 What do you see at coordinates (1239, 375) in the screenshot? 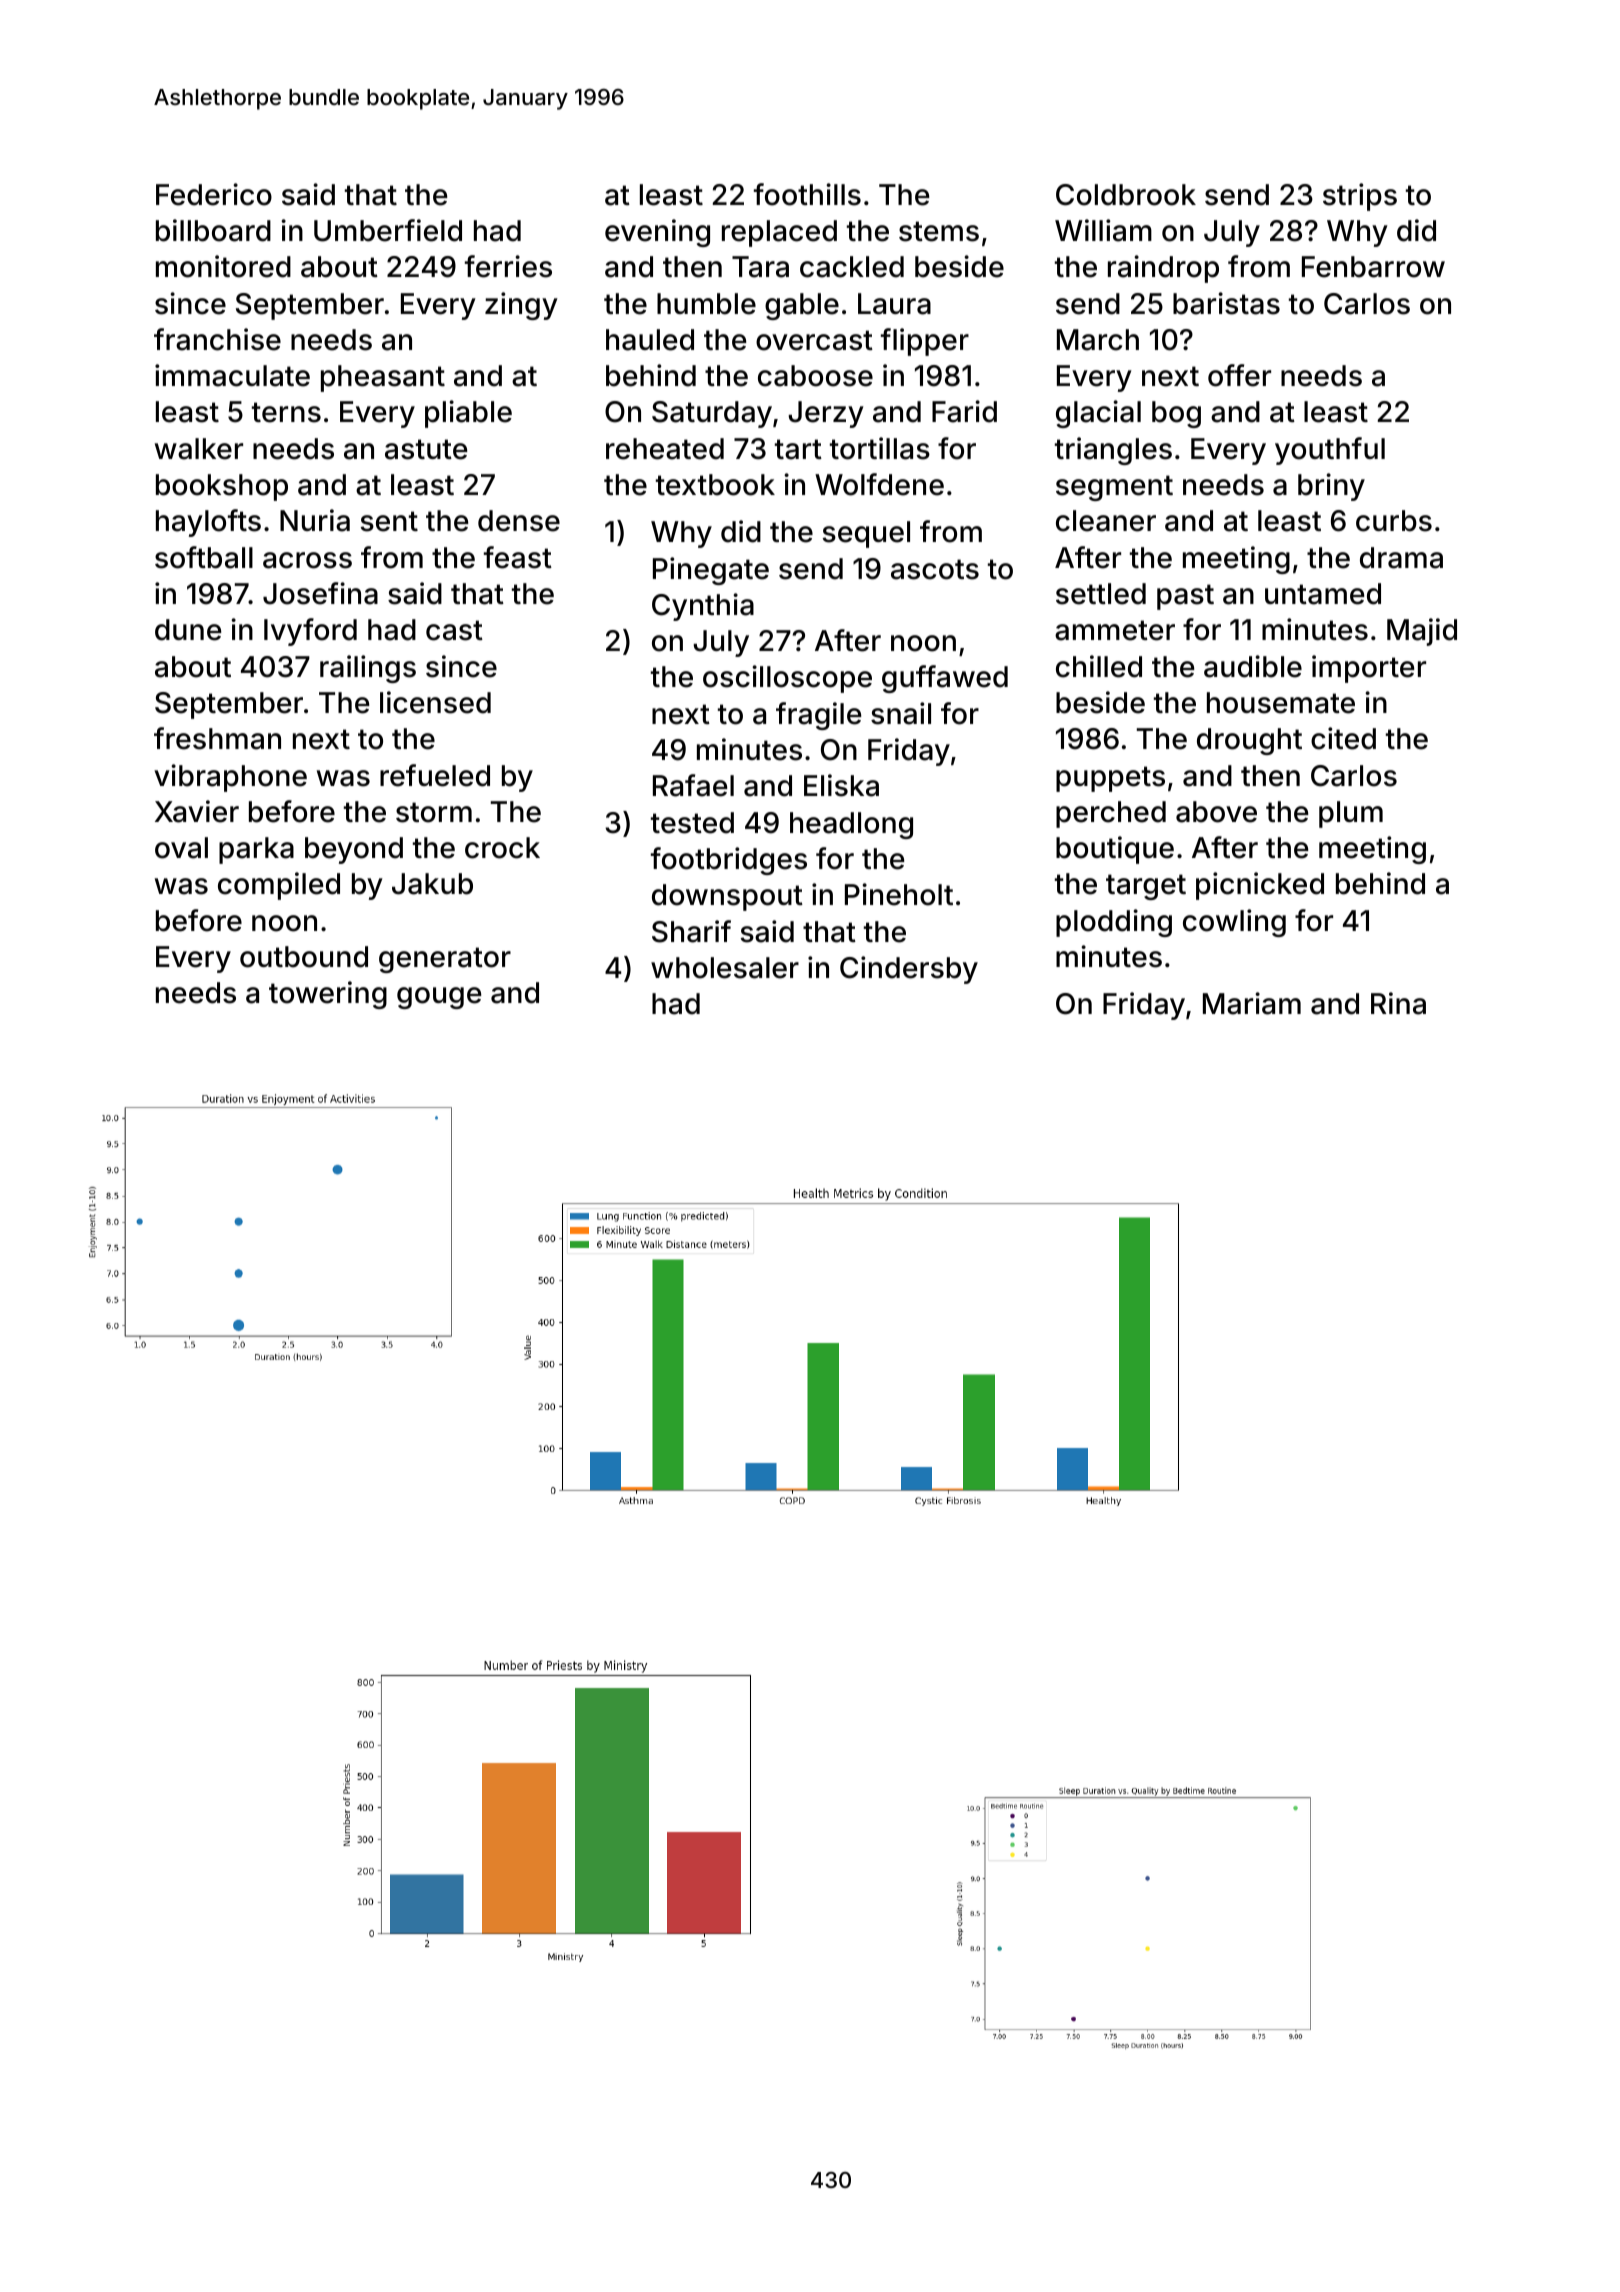
I see `offer` at bounding box center [1239, 375].
